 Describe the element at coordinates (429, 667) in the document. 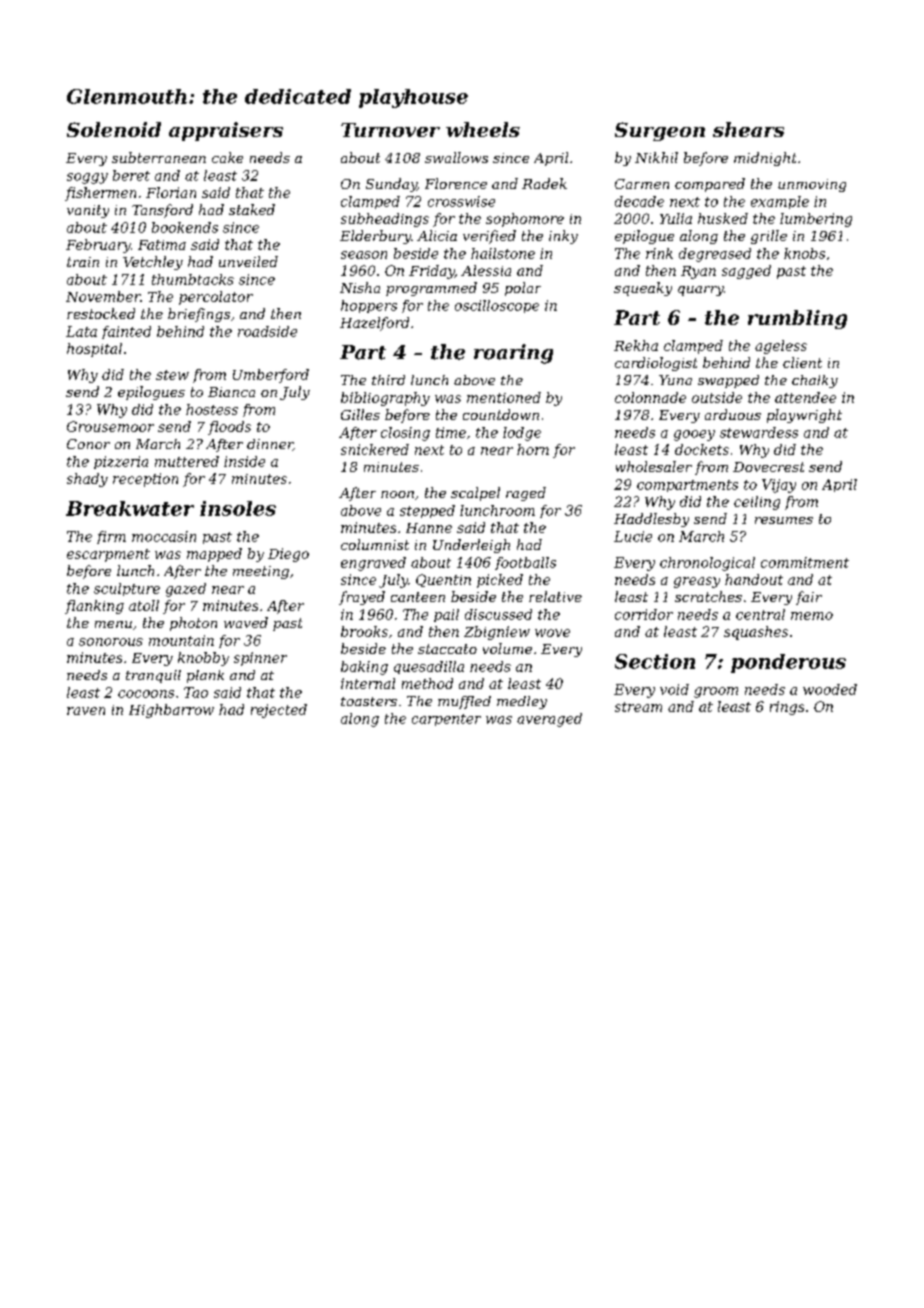

I see `quesadilla` at that location.
